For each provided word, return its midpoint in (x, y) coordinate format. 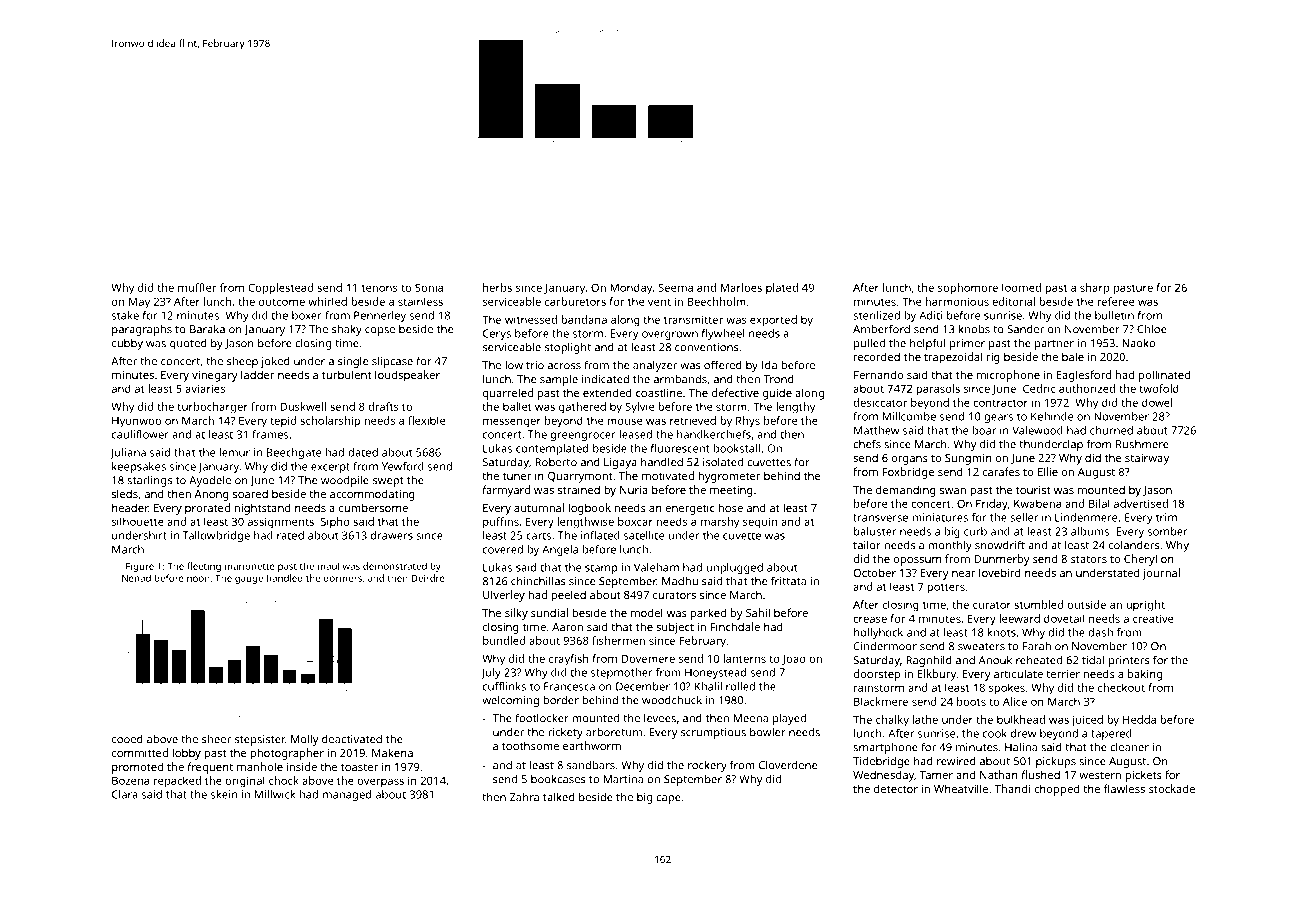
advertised (1141, 503)
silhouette (138, 521)
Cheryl (1140, 560)
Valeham (656, 567)
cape (668, 799)
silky (516, 614)
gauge (249, 580)
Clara (125, 794)
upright (1145, 606)
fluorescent (680, 448)
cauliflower (140, 434)
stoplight (568, 348)
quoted (188, 344)
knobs (974, 329)
